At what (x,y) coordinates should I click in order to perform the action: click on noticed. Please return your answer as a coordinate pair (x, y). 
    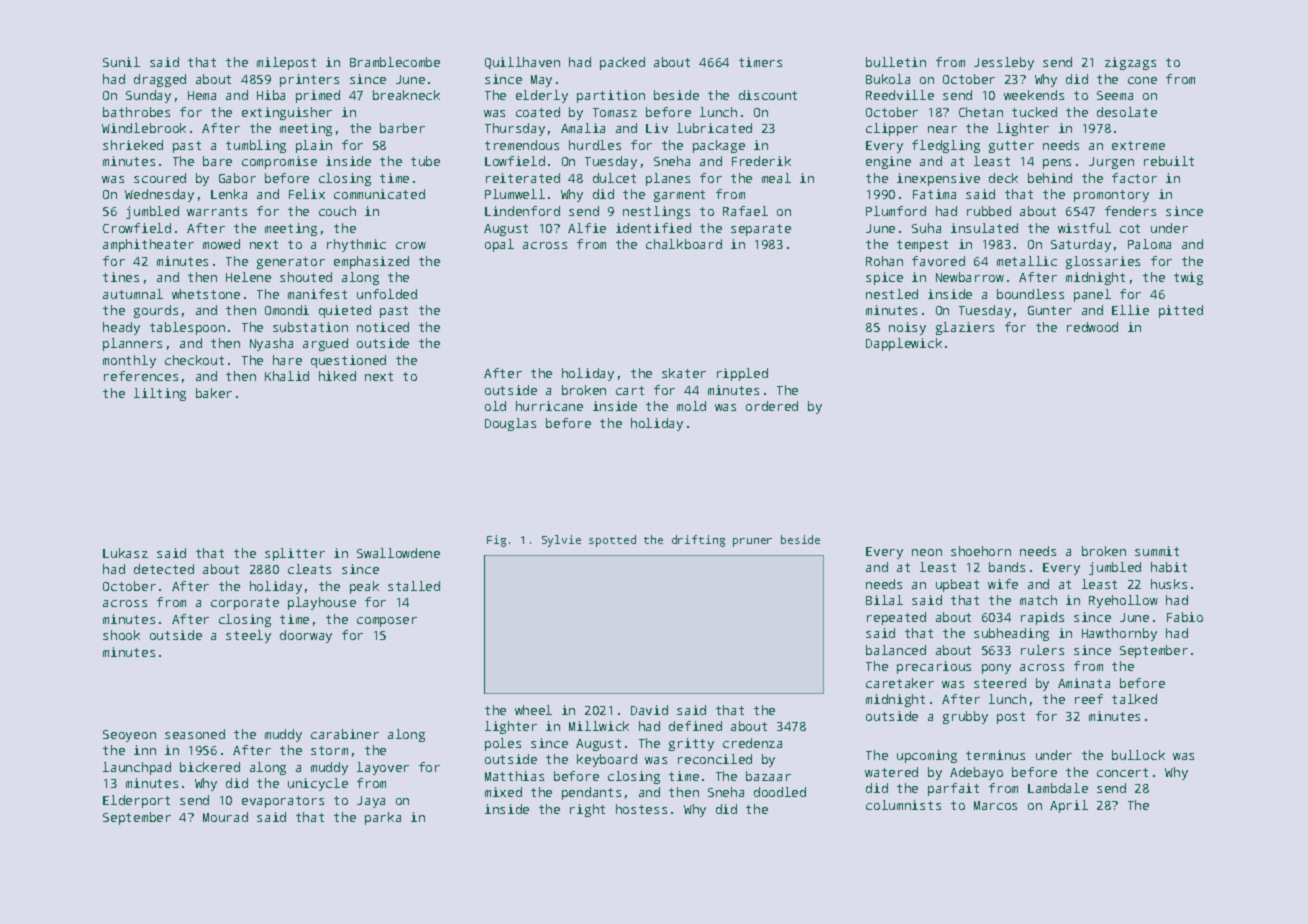
    Looking at the image, I should click on (383, 327).
